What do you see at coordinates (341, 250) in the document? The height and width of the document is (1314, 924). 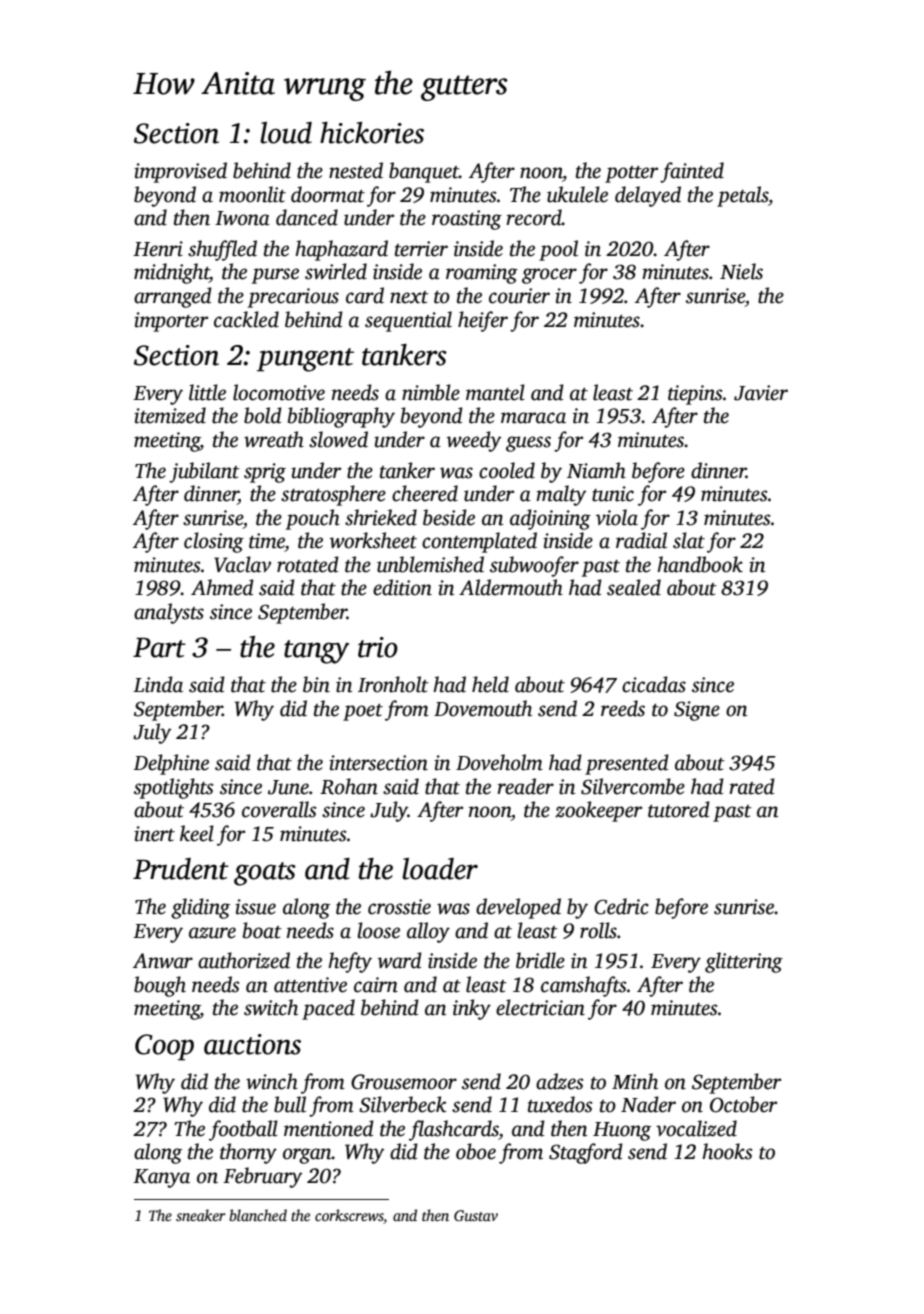 I see `haphazard` at bounding box center [341, 250].
